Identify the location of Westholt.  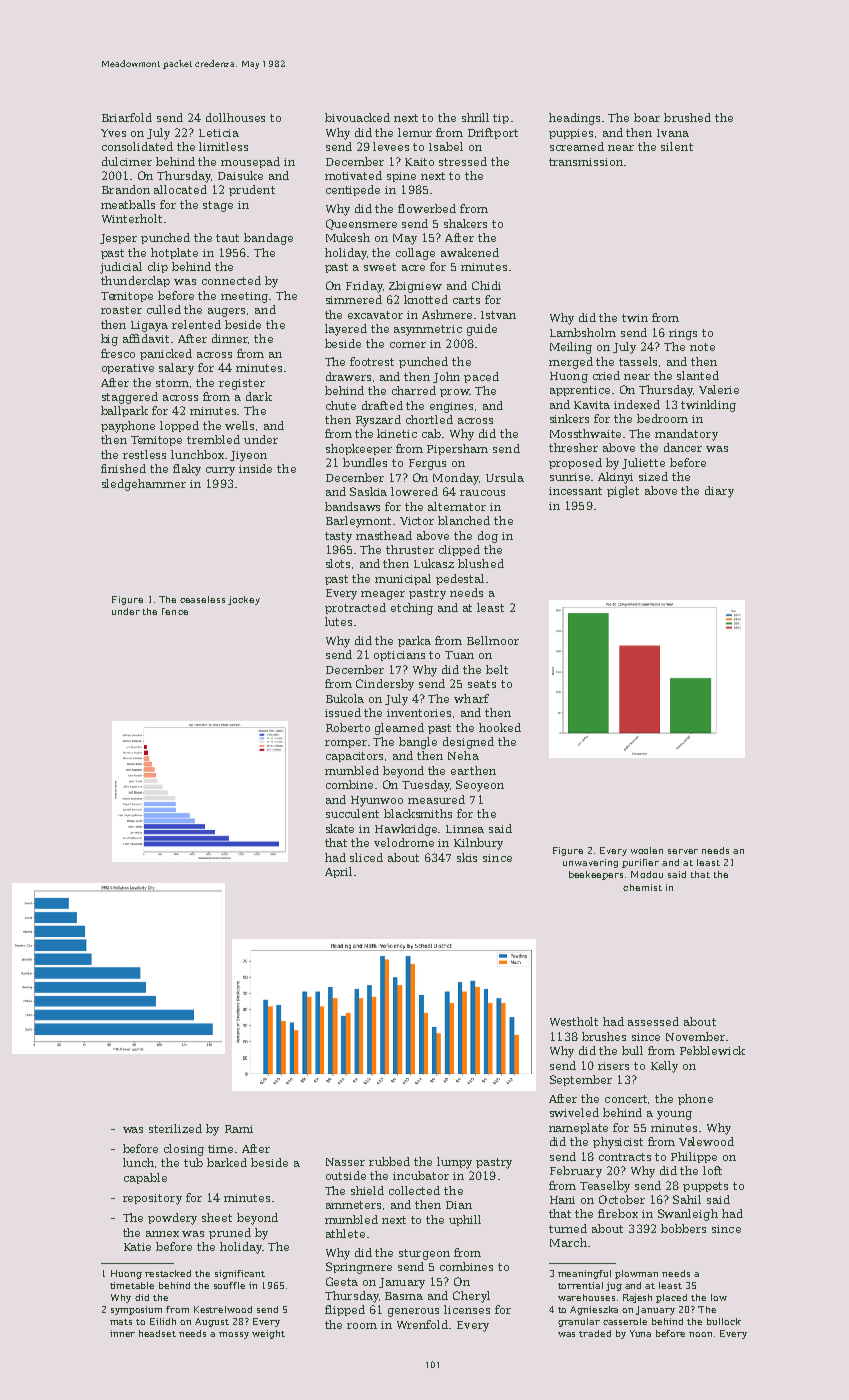
(574, 1021).
